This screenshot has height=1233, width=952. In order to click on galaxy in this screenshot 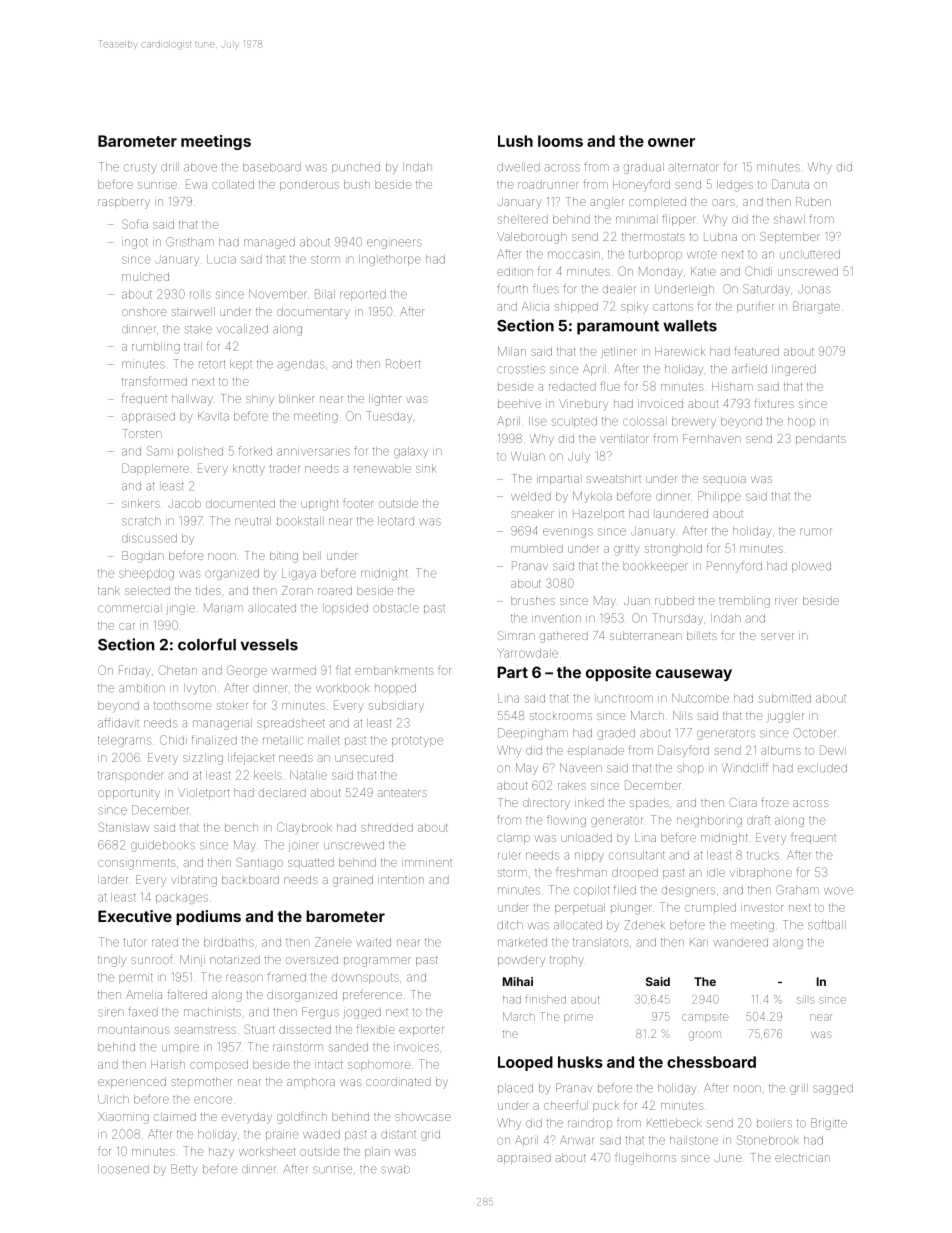, I will do `click(411, 452)`.
